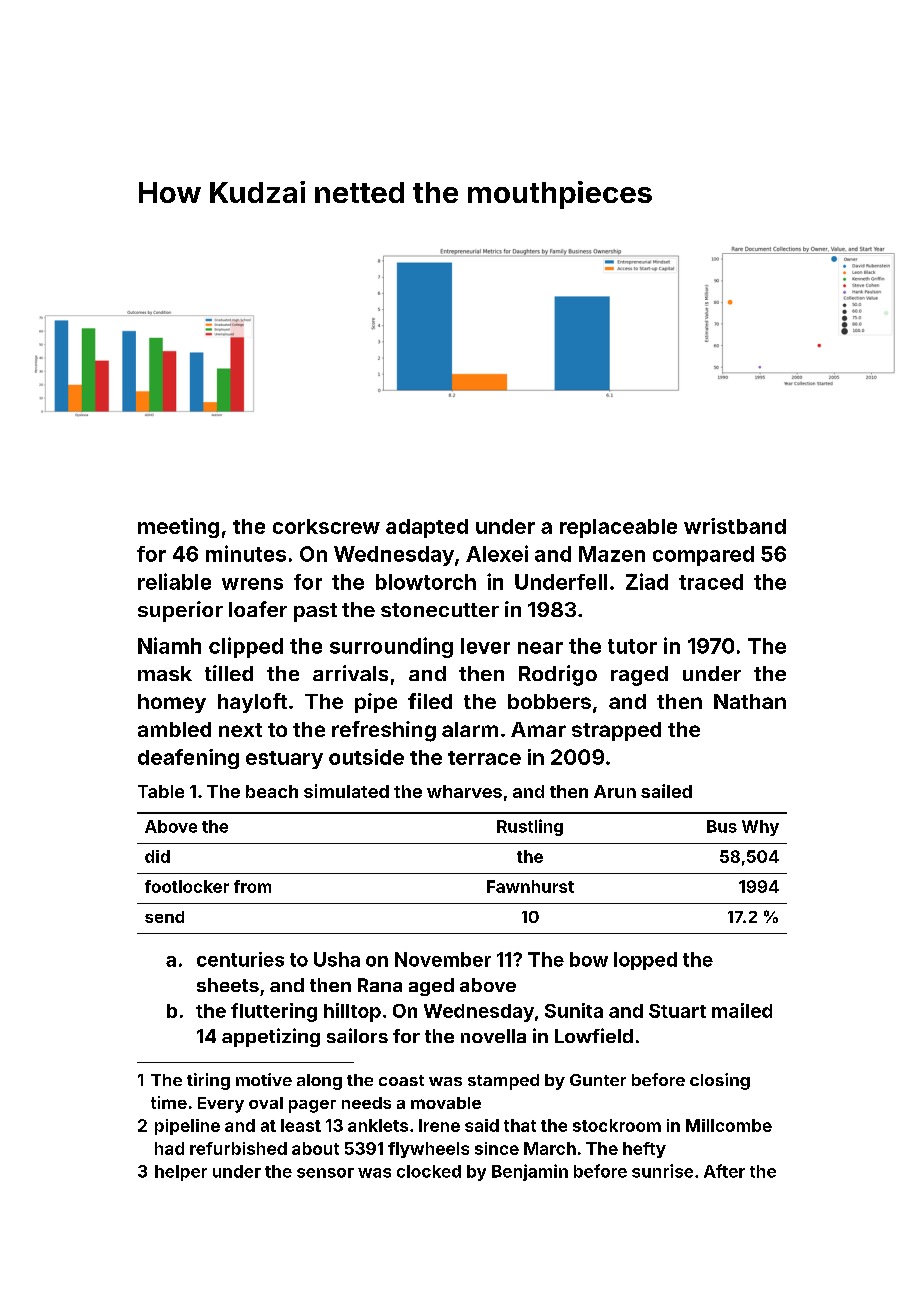 The image size is (924, 1311). What do you see at coordinates (208, 1081) in the screenshot?
I see `tiring` at bounding box center [208, 1081].
